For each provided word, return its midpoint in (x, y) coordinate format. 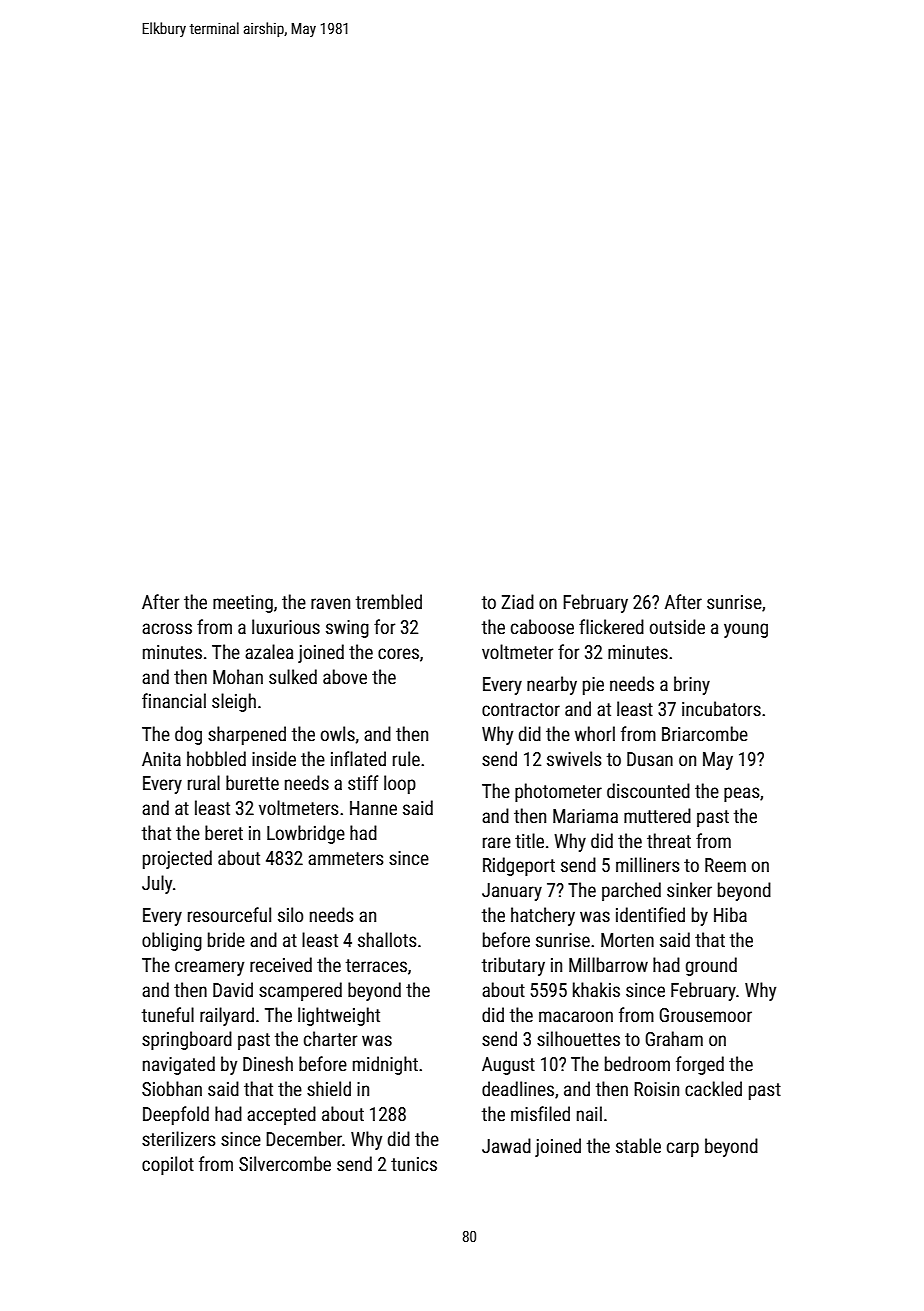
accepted (281, 1115)
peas (742, 794)
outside (677, 626)
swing (347, 629)
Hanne (373, 808)
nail (589, 1113)
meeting (243, 604)
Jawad (506, 1145)
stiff (363, 782)
